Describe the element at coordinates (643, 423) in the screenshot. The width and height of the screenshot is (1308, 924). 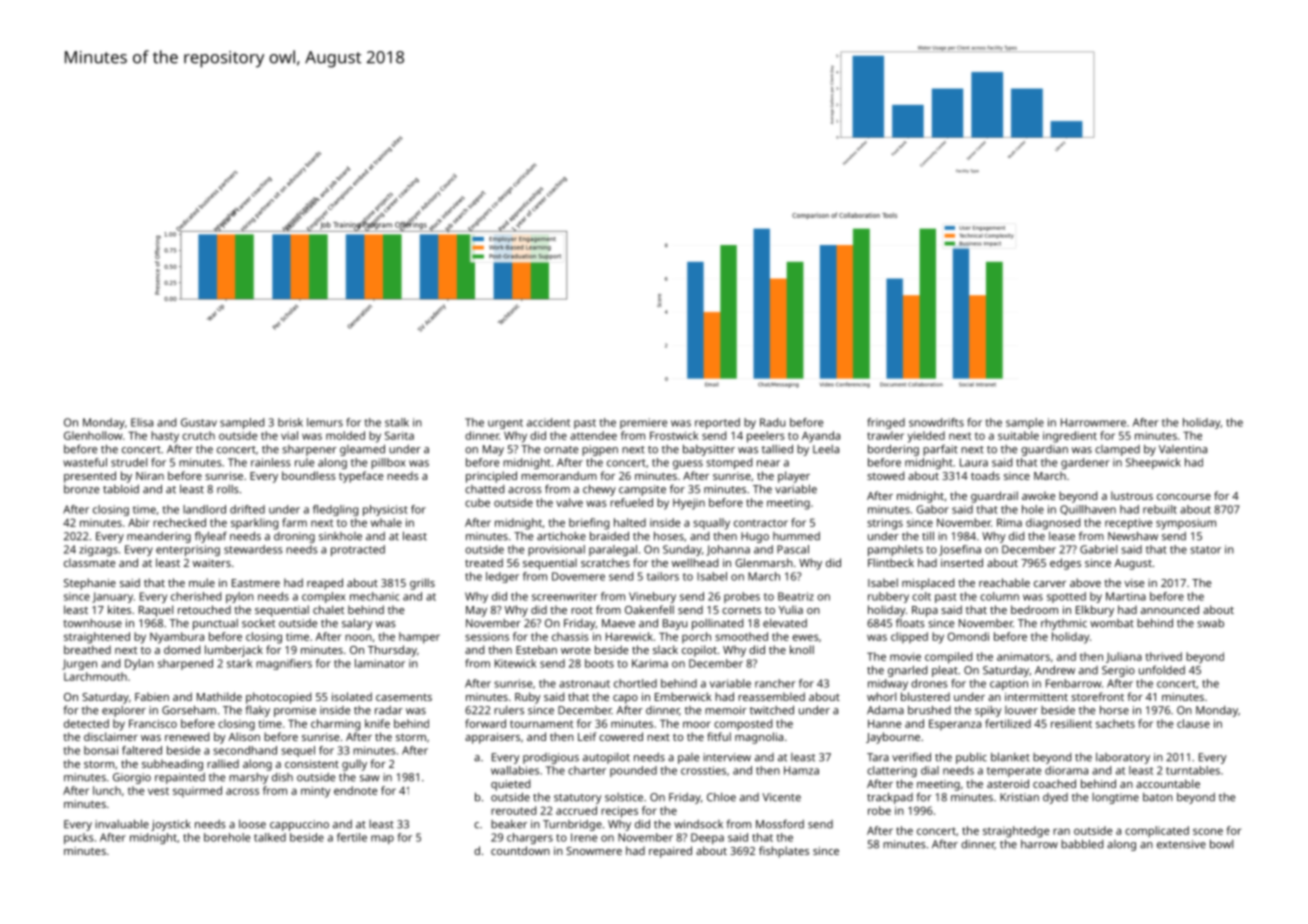
I see `premiere` at that location.
